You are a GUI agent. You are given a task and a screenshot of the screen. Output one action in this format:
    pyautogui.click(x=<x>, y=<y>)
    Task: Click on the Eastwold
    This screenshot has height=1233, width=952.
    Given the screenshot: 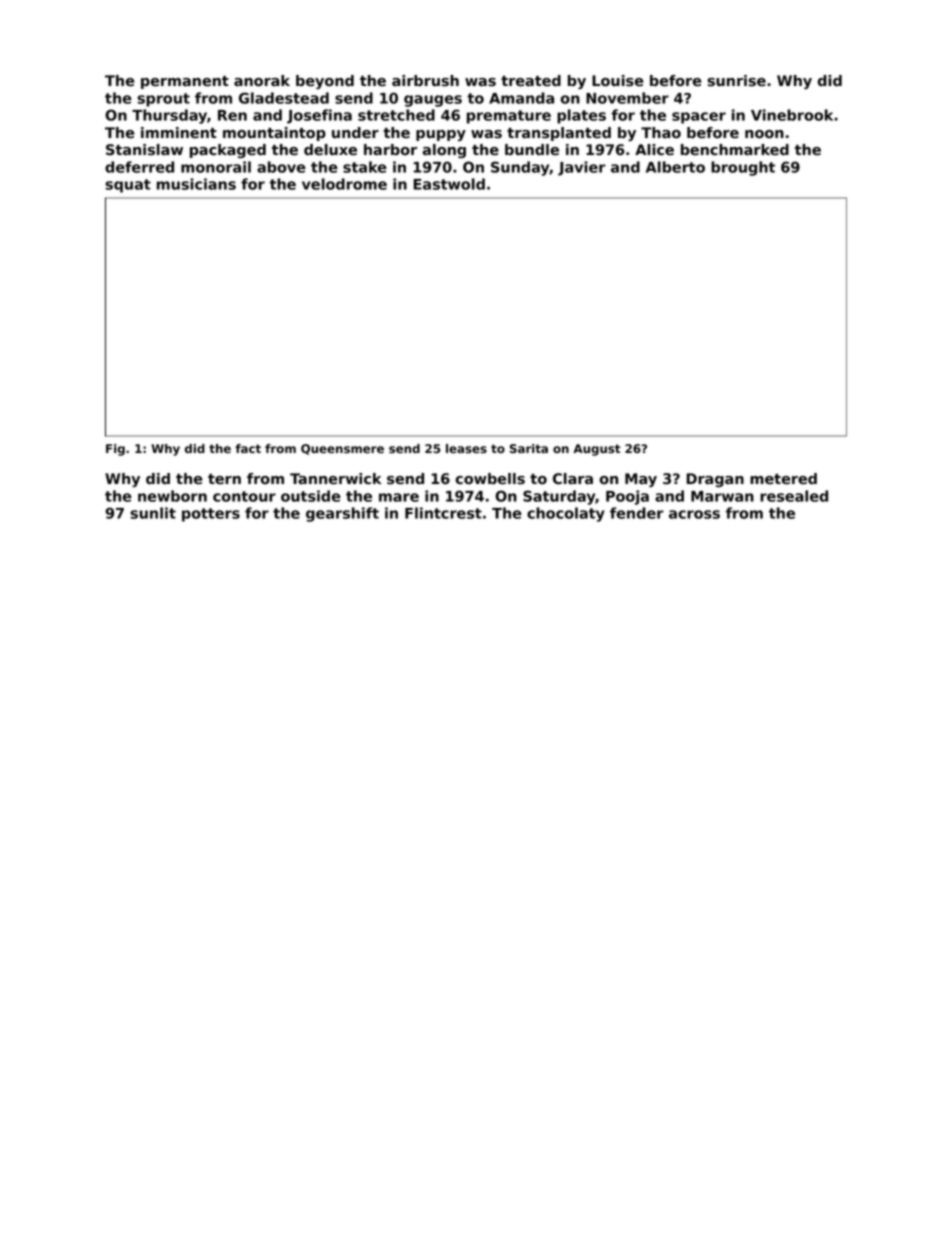 What is the action you would take?
    pyautogui.click(x=449, y=184)
